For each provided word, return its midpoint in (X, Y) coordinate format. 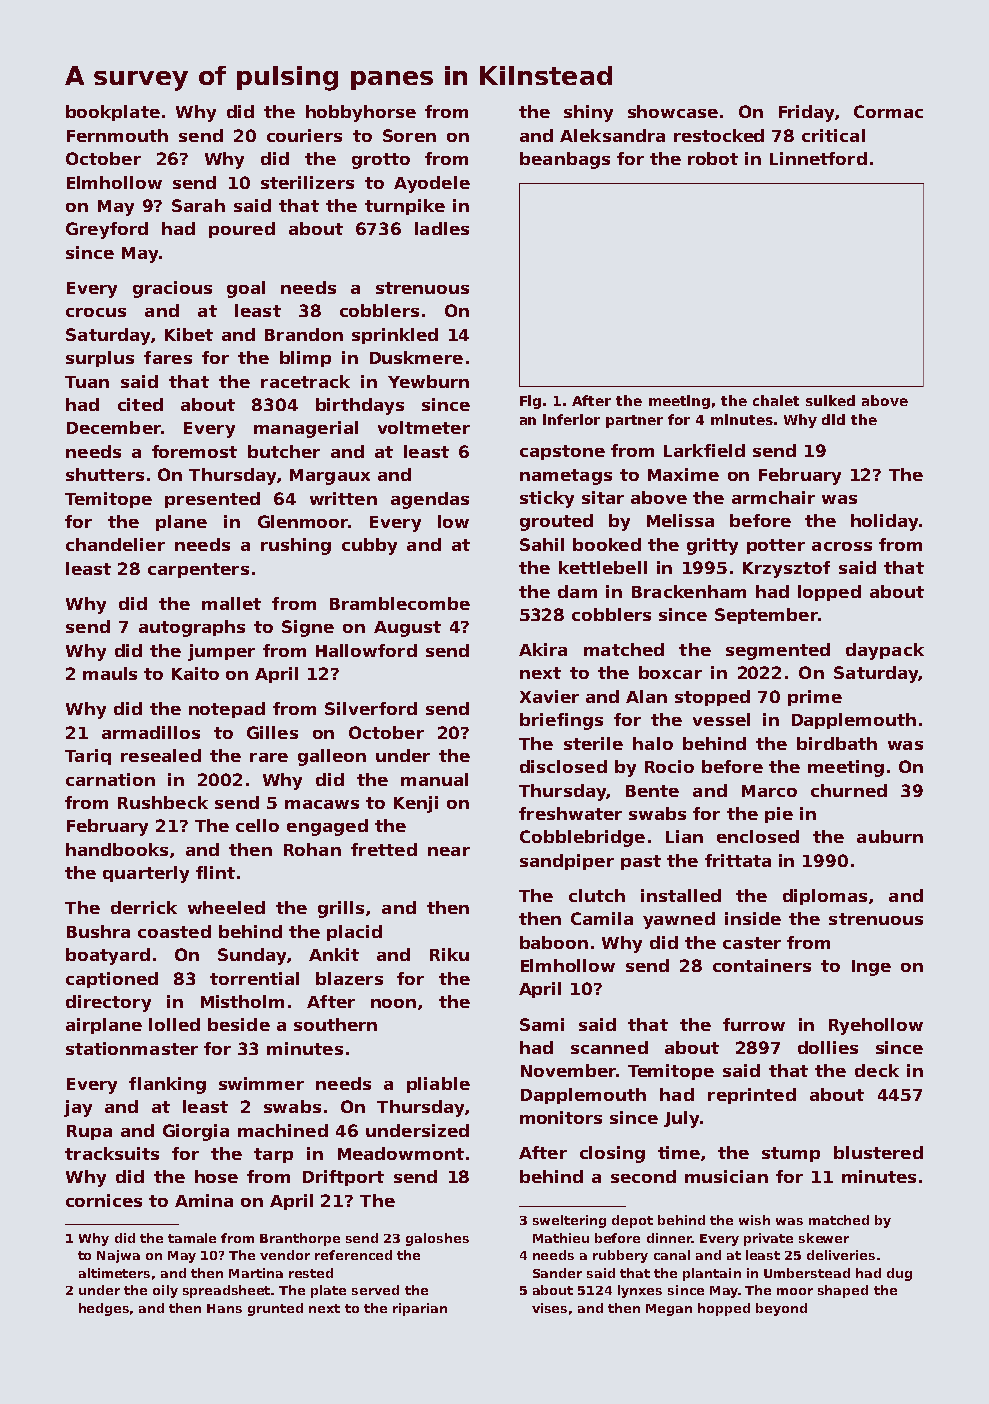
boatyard (108, 956)
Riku (449, 954)
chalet (776, 400)
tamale (192, 1238)
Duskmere (416, 357)
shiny (588, 113)
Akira (543, 649)
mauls (110, 673)
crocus (96, 312)
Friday (806, 113)
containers (762, 965)
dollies (828, 1047)
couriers (304, 135)
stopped (712, 698)
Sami (542, 1024)
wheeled (226, 907)
